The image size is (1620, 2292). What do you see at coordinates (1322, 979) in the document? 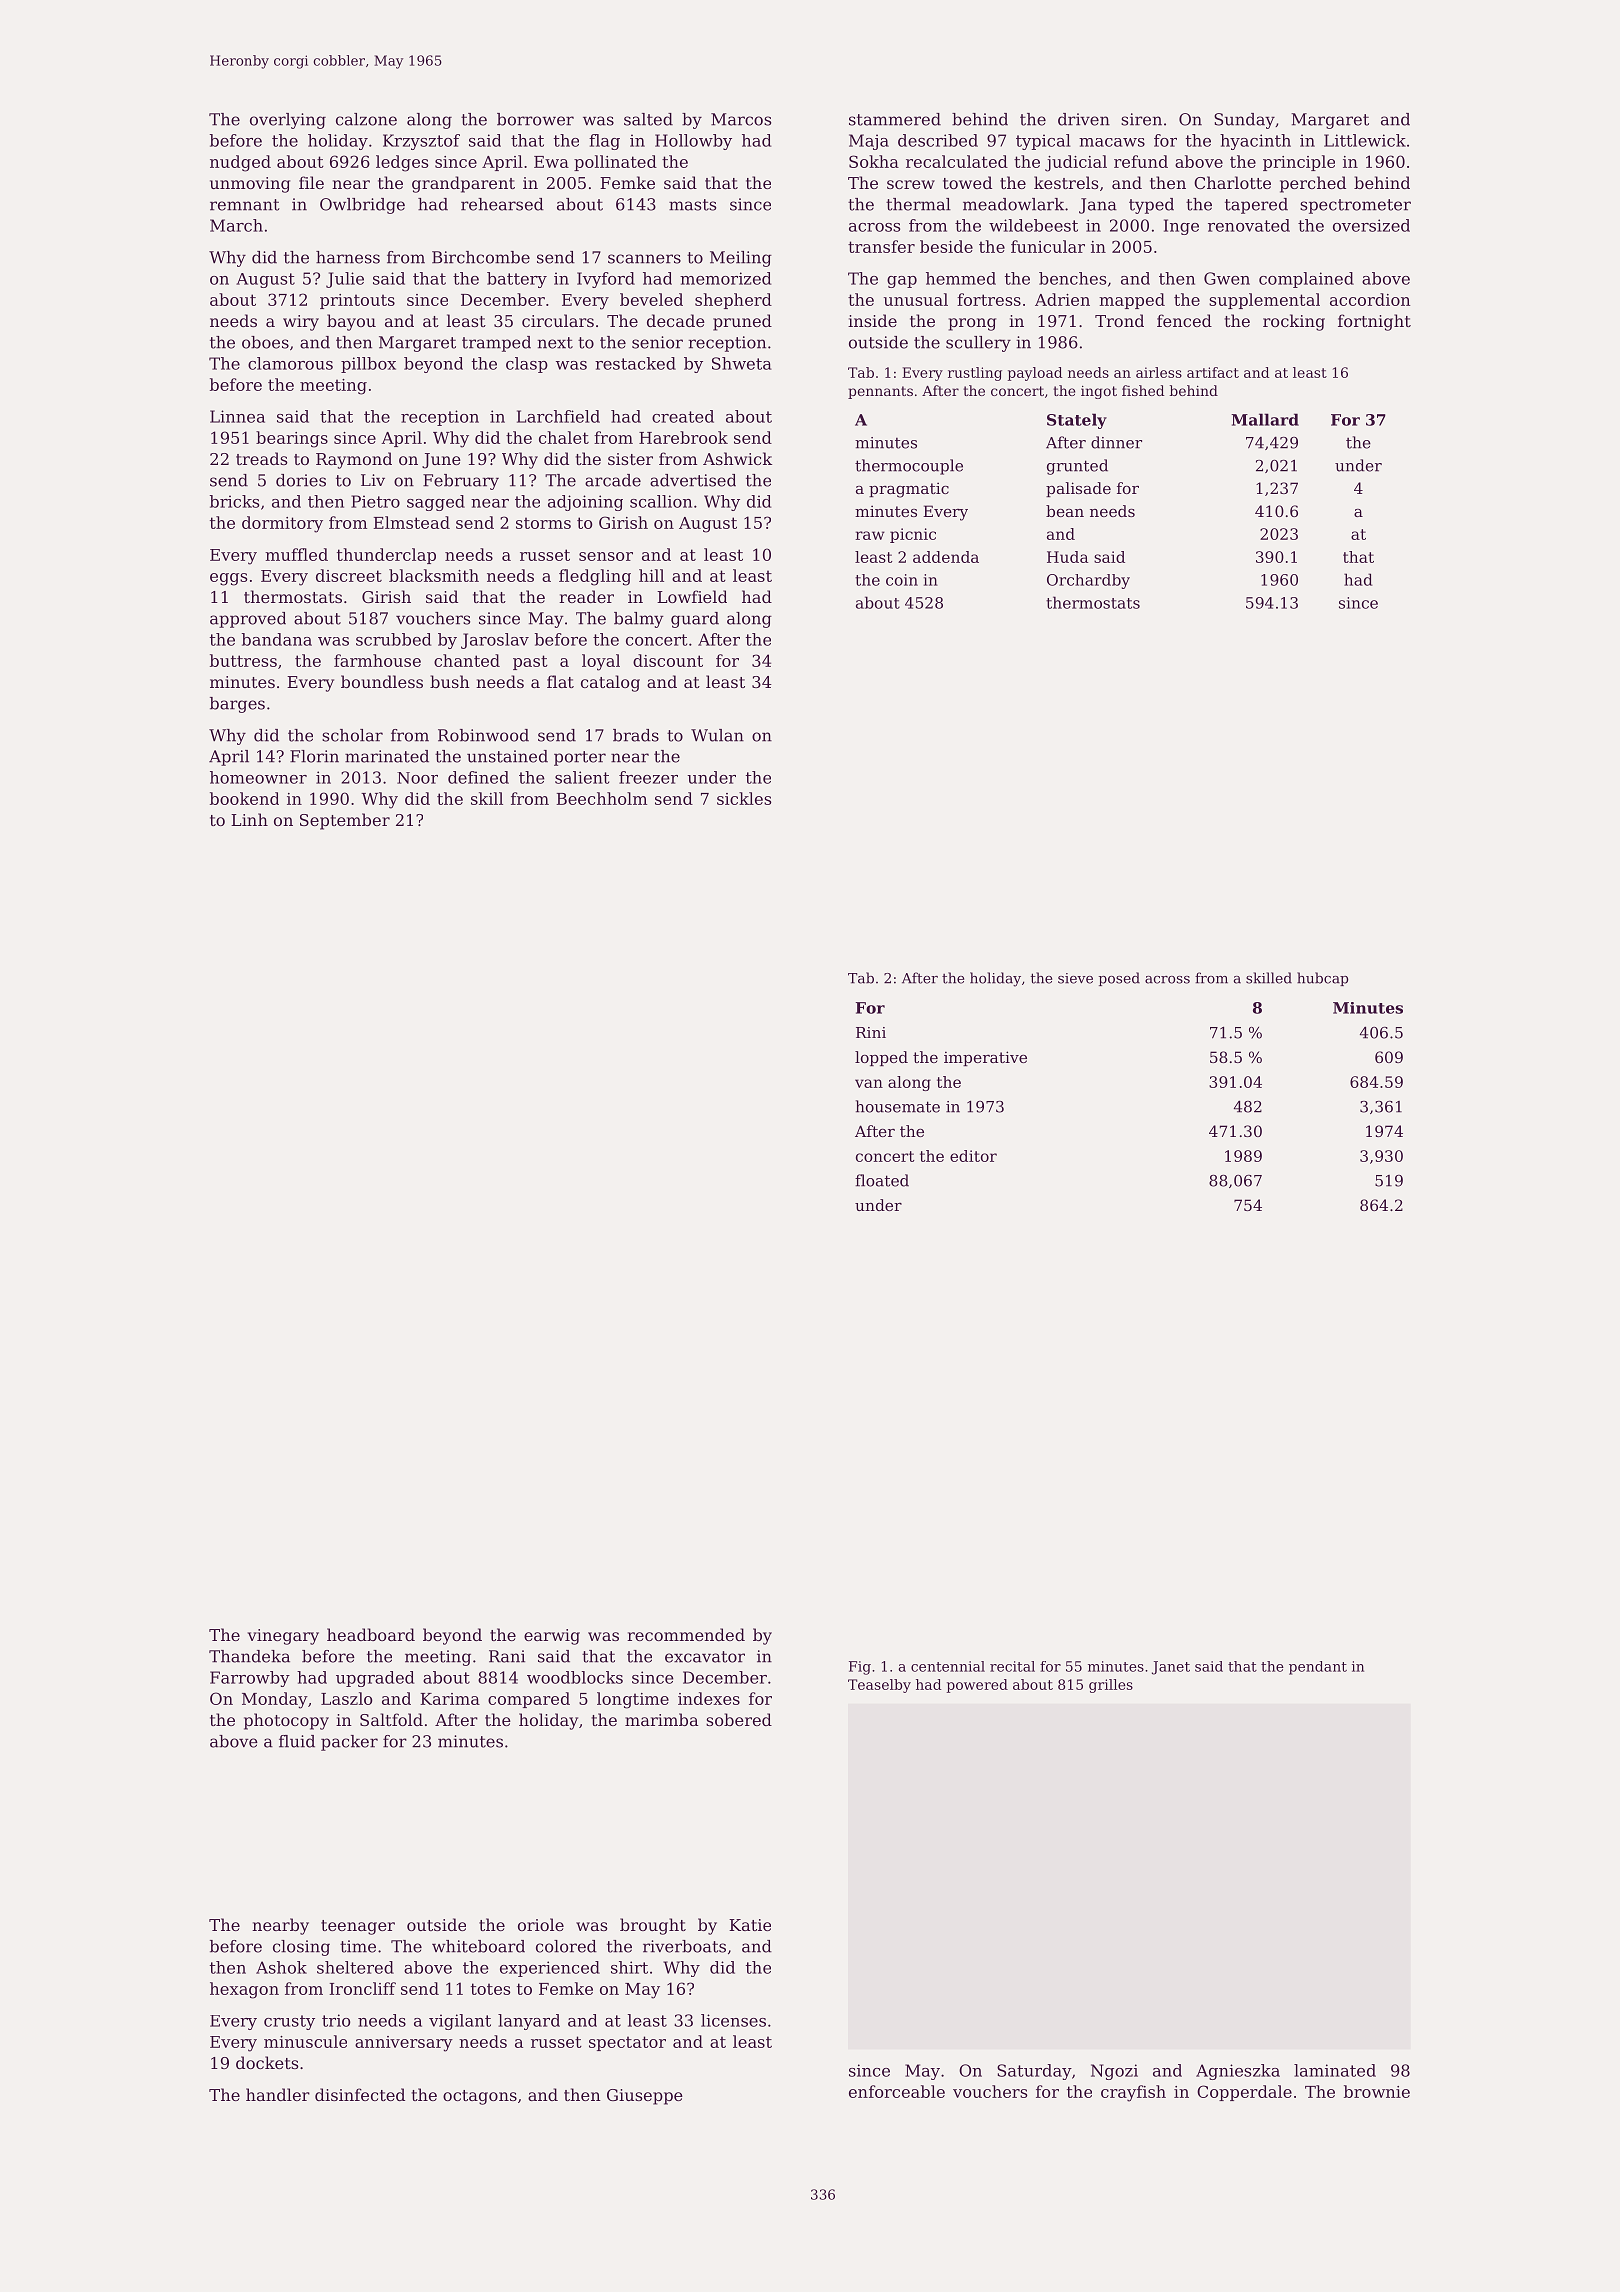
I see `hubcap` at bounding box center [1322, 979].
